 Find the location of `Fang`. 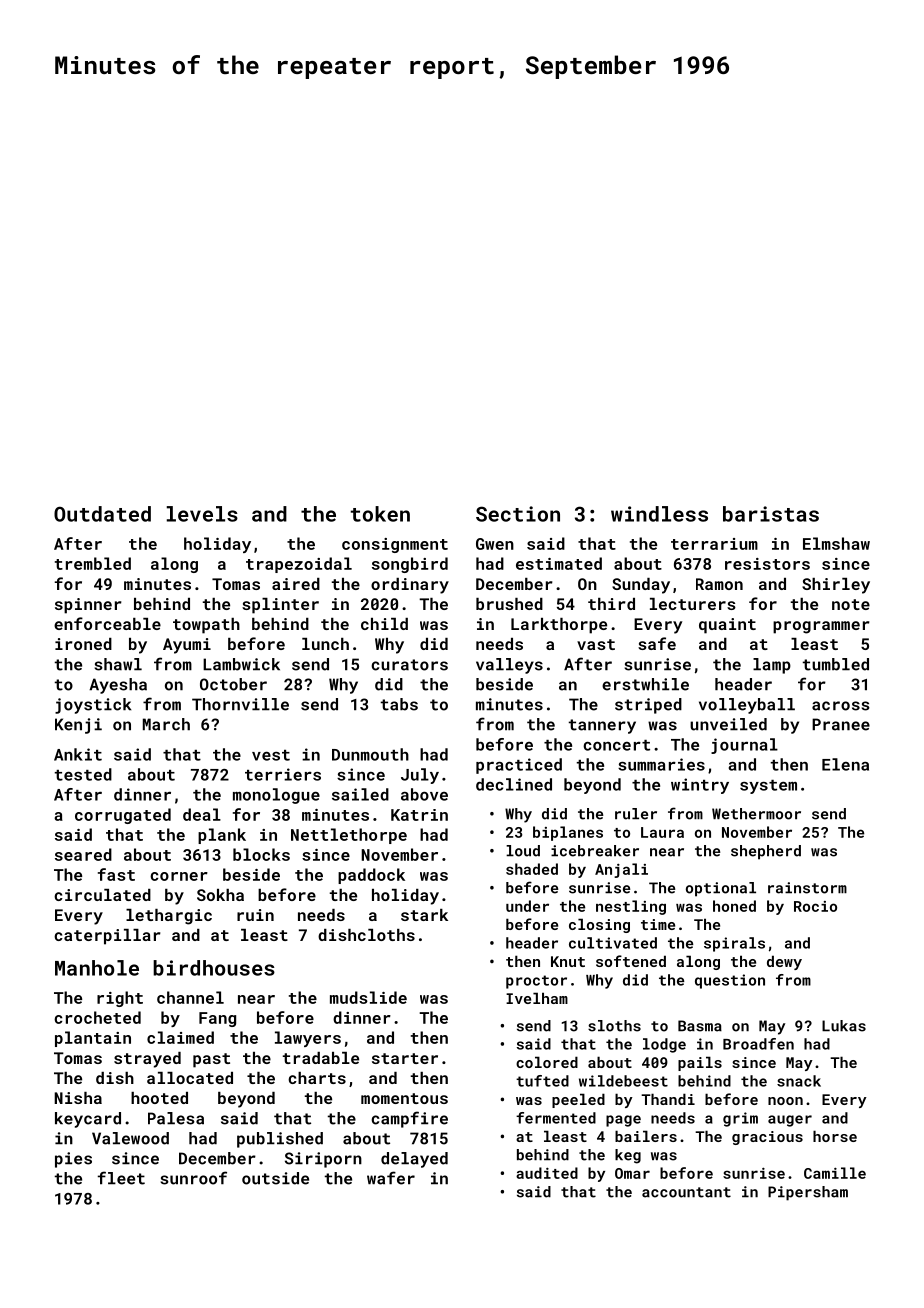

Fang is located at coordinates (217, 1019).
